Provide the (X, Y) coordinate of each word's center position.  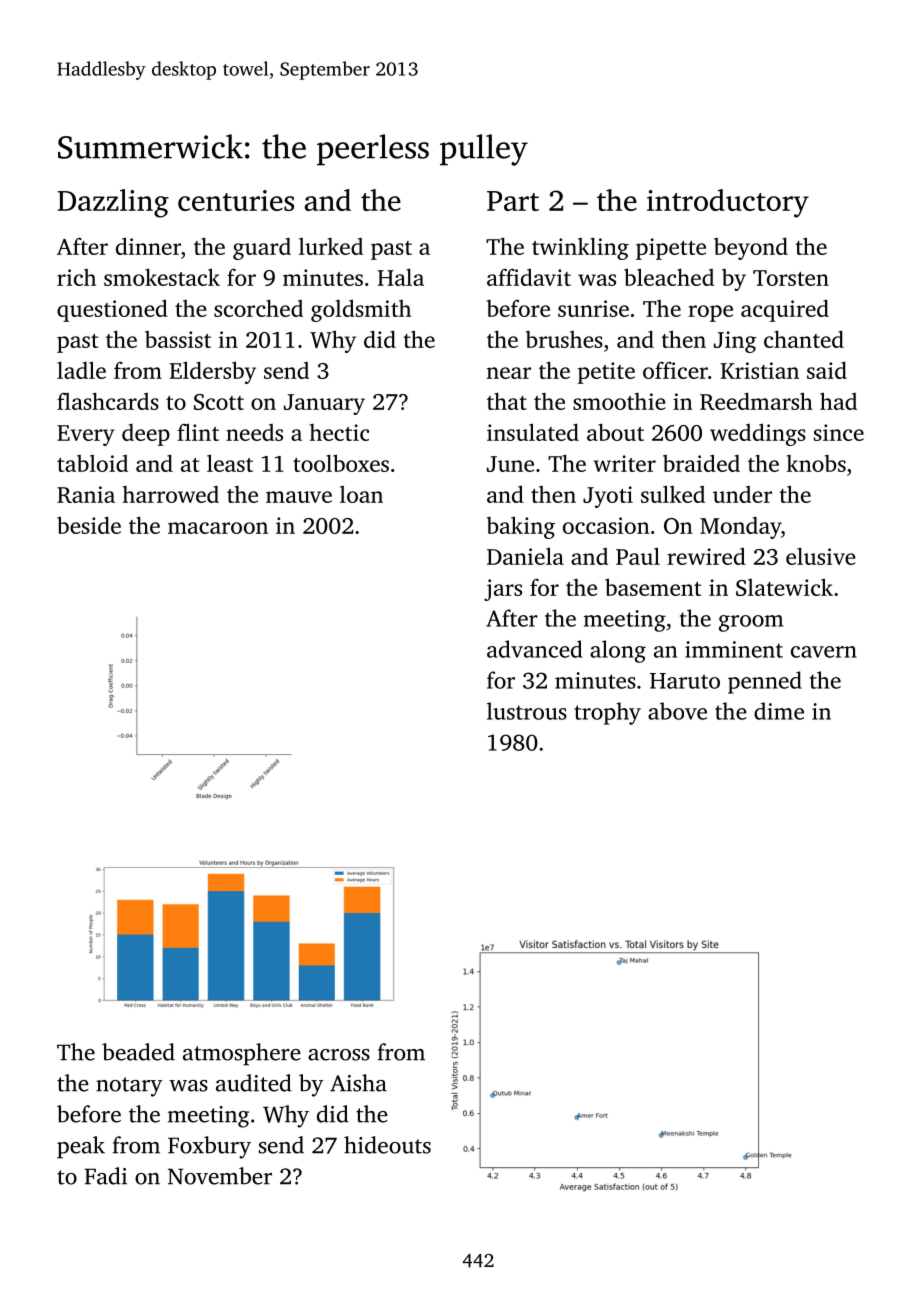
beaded (138, 1052)
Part (513, 201)
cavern (824, 652)
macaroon (218, 528)
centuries (236, 200)
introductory (728, 203)
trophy (607, 713)
